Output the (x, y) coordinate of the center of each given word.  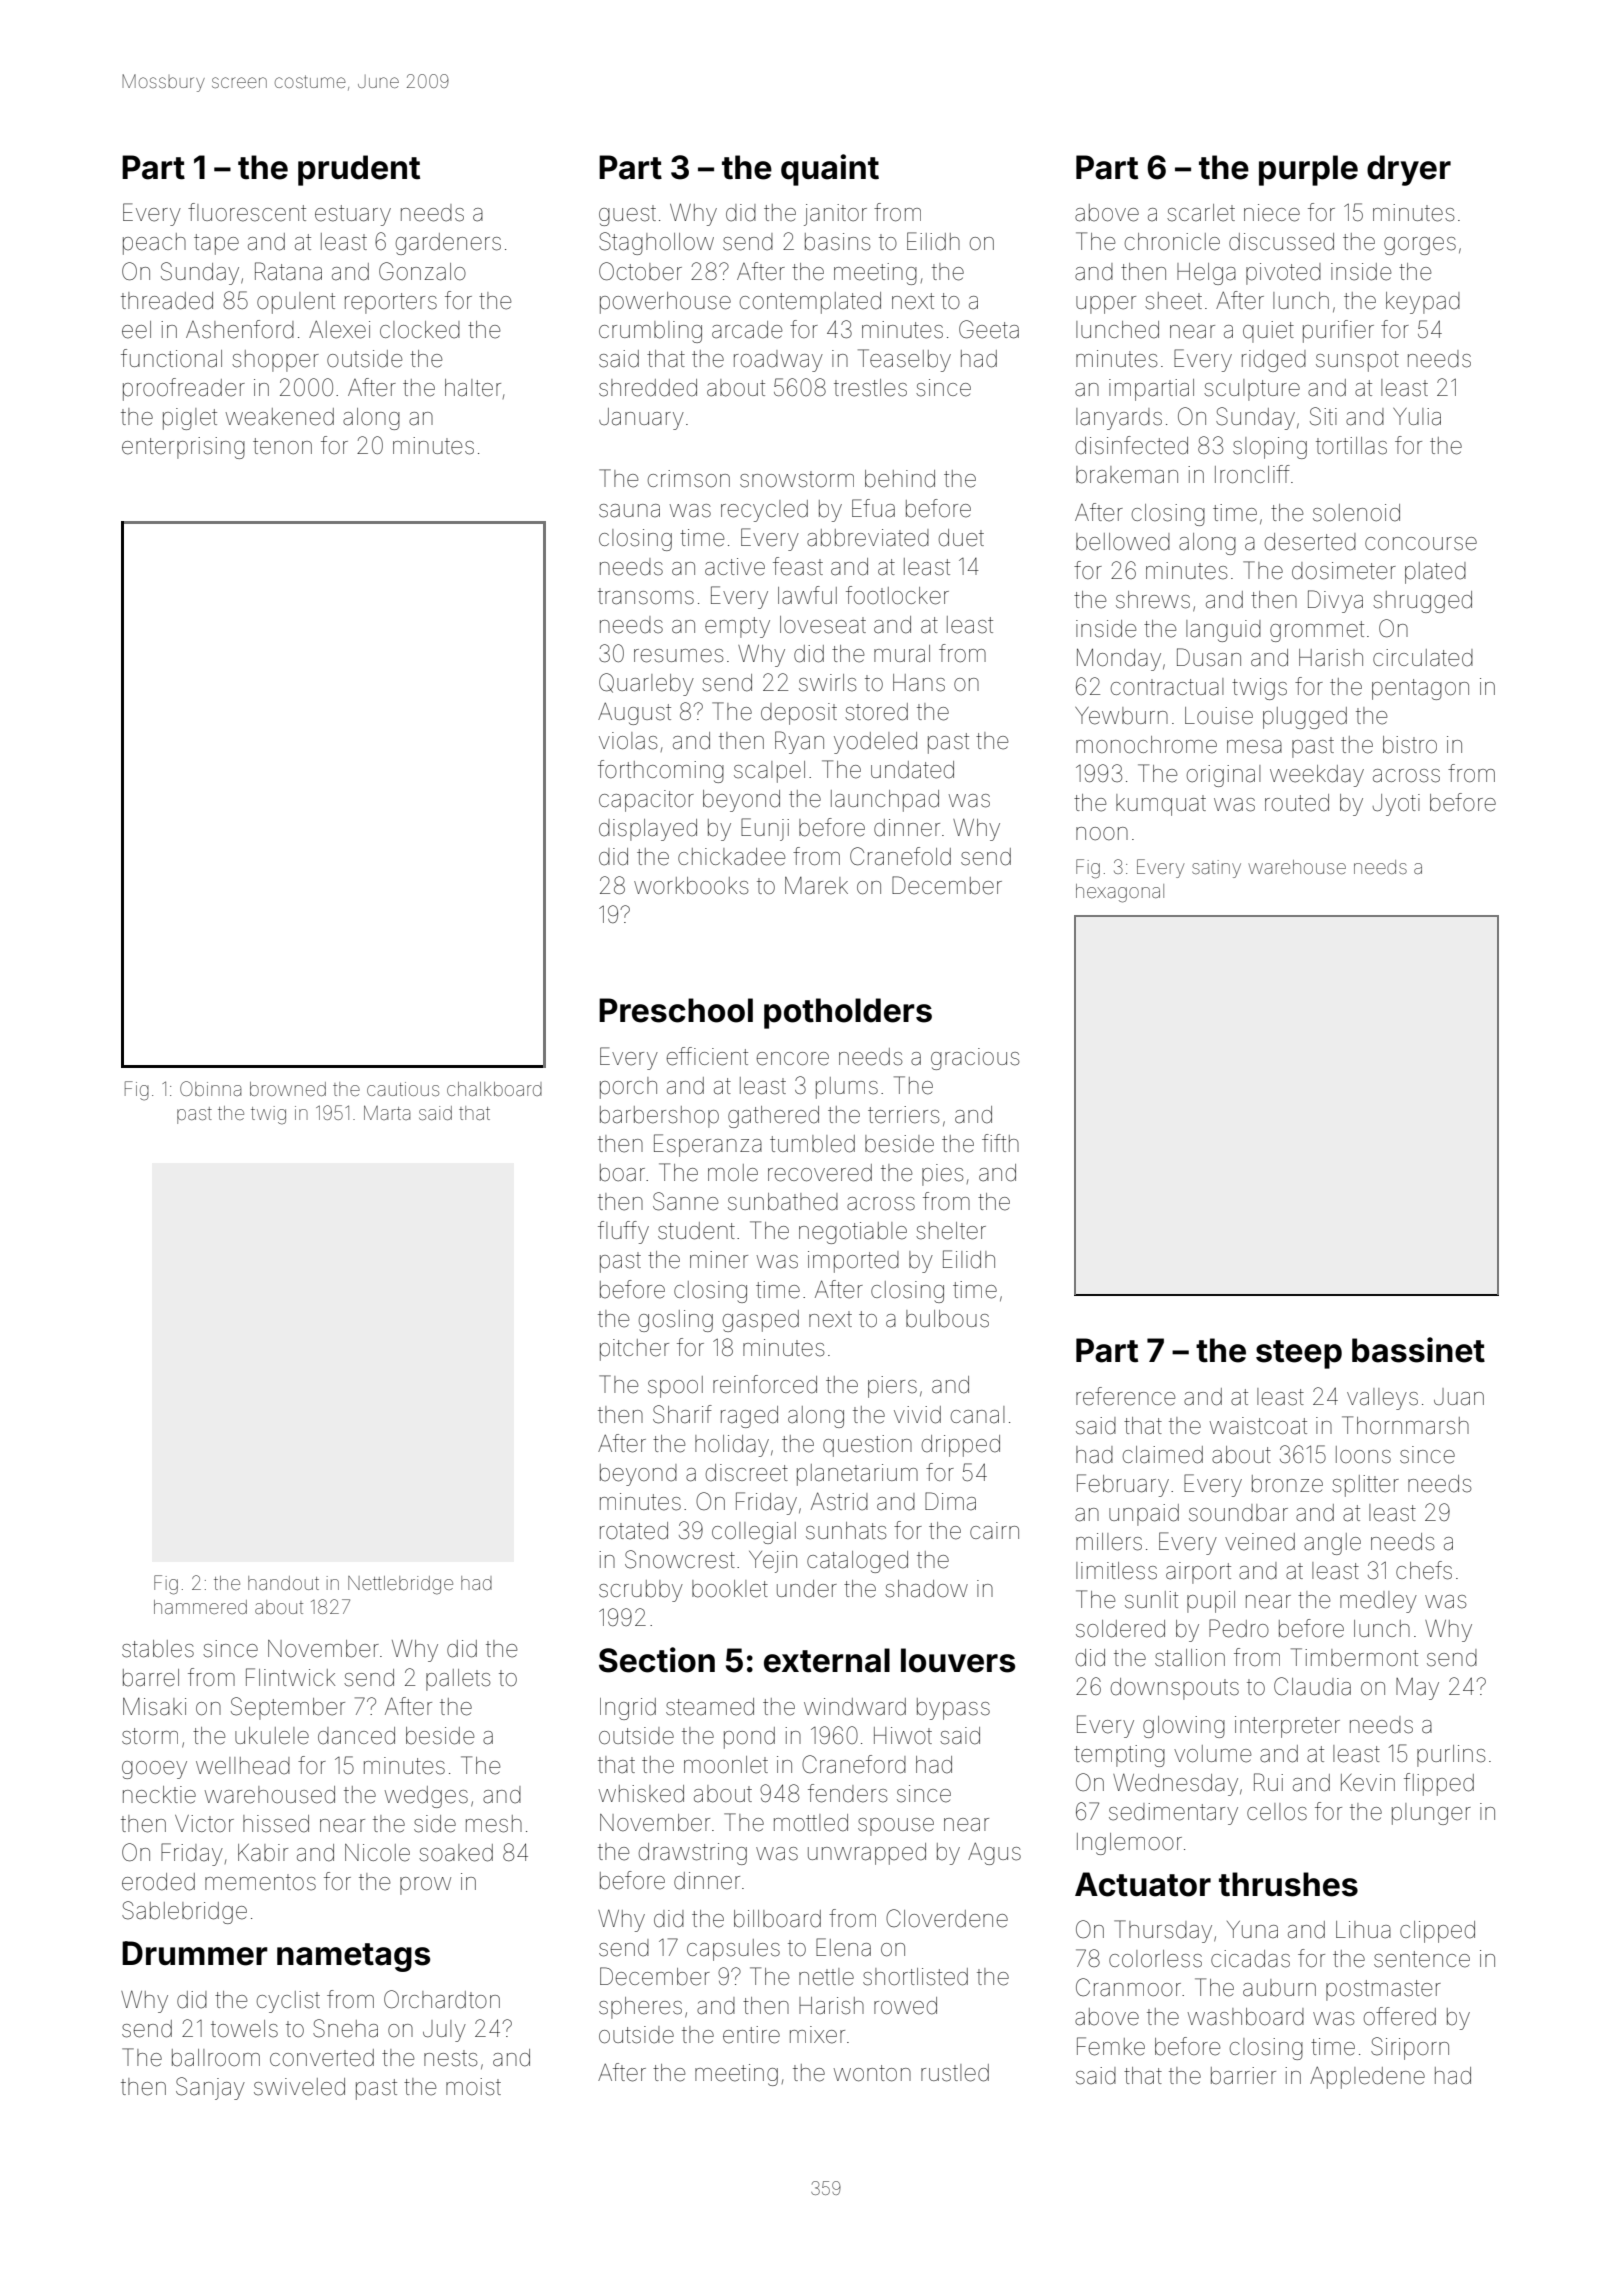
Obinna (210, 1088)
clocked (420, 330)
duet (961, 538)
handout (283, 1583)
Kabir (263, 1853)
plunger (1431, 1814)
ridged (1274, 361)
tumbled (812, 1144)
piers (892, 1387)
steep (1299, 1354)
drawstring (693, 1854)
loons (1363, 1455)
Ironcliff (1252, 474)
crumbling (650, 332)
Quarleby (646, 684)
